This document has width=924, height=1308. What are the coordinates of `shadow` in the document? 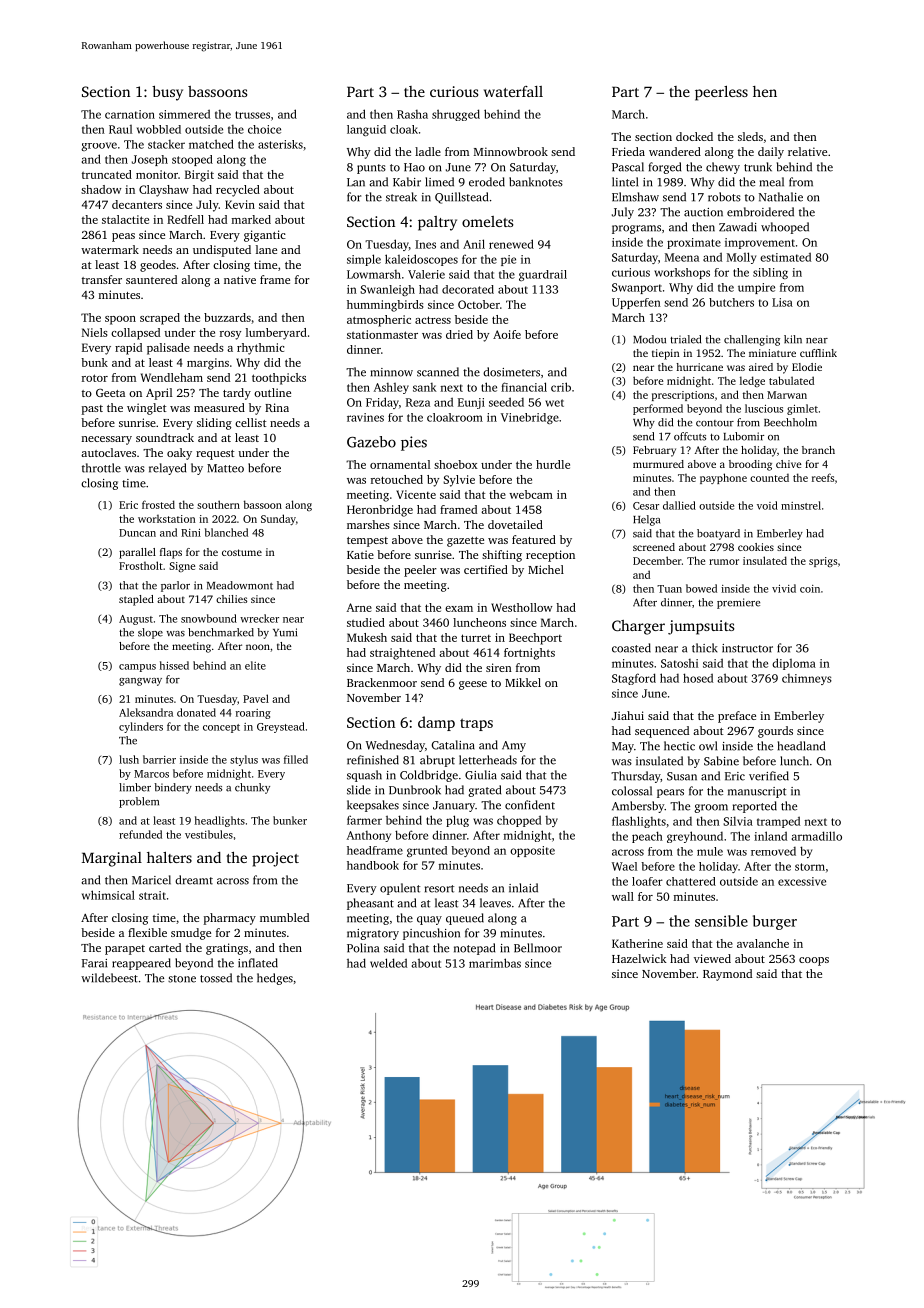 It's located at (101, 189).
